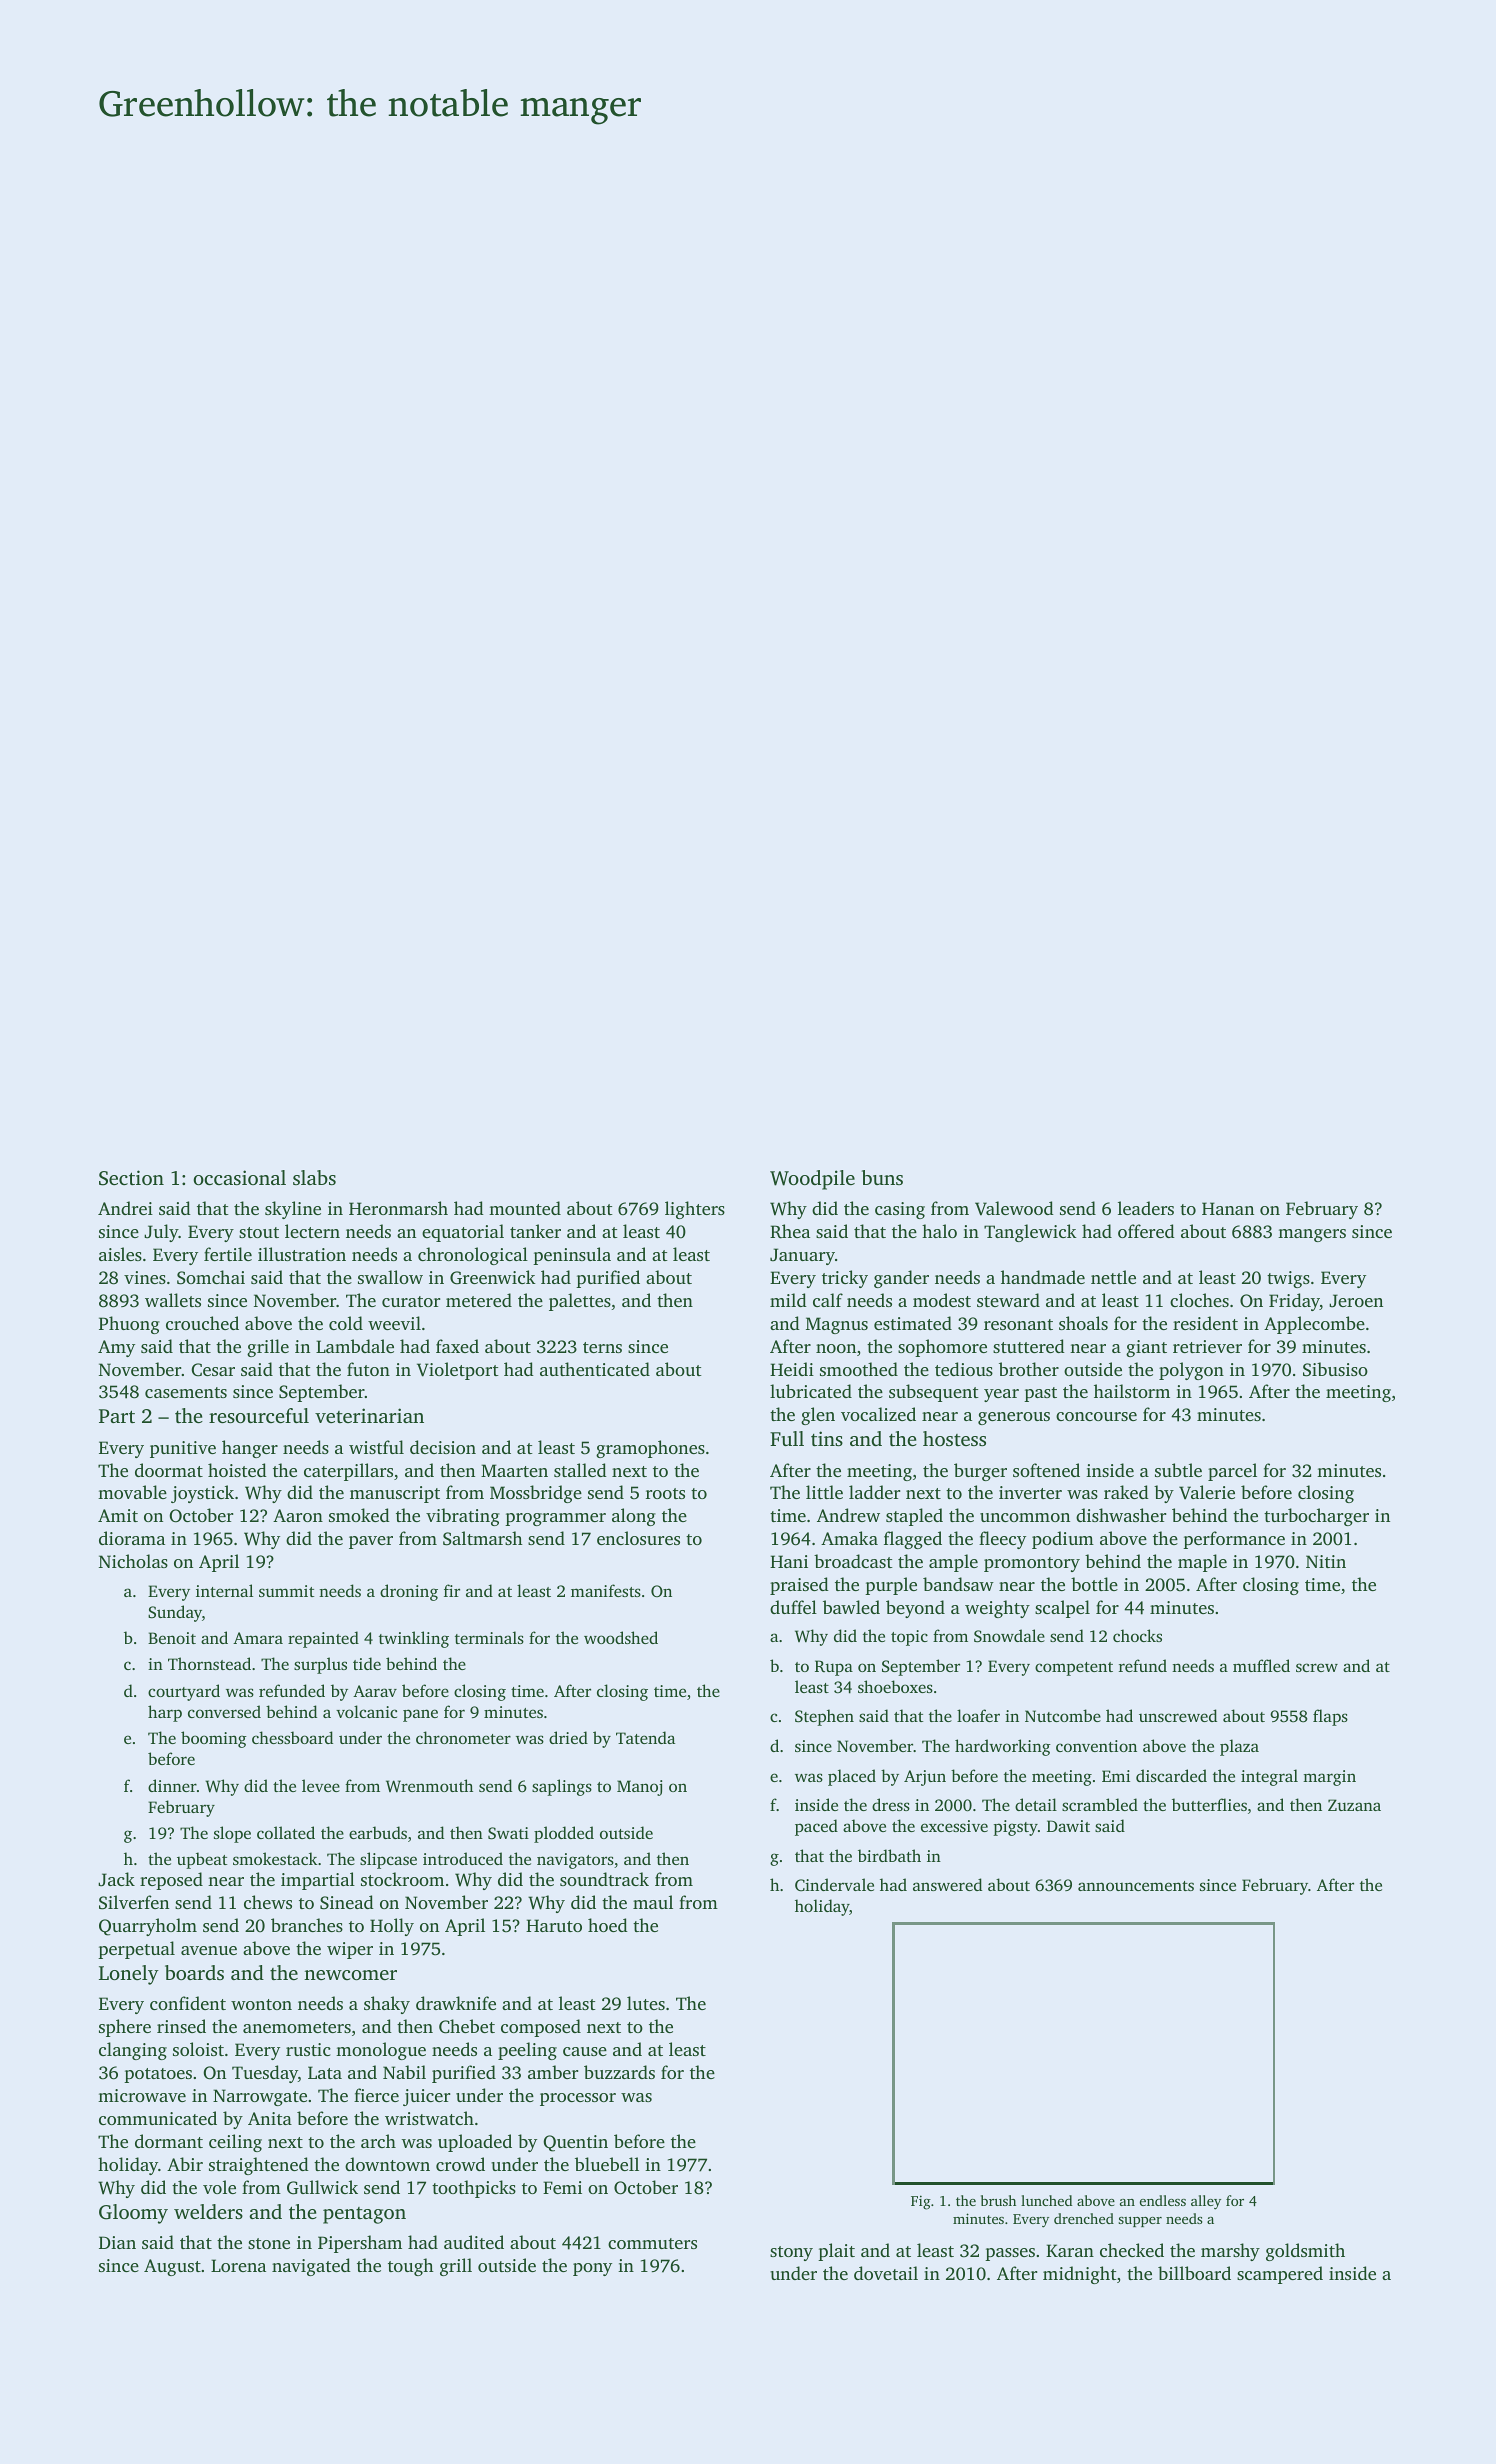 Image resolution: width=1496 pixels, height=2464 pixels. What do you see at coordinates (1146, 1208) in the screenshot?
I see `leaders` at bounding box center [1146, 1208].
